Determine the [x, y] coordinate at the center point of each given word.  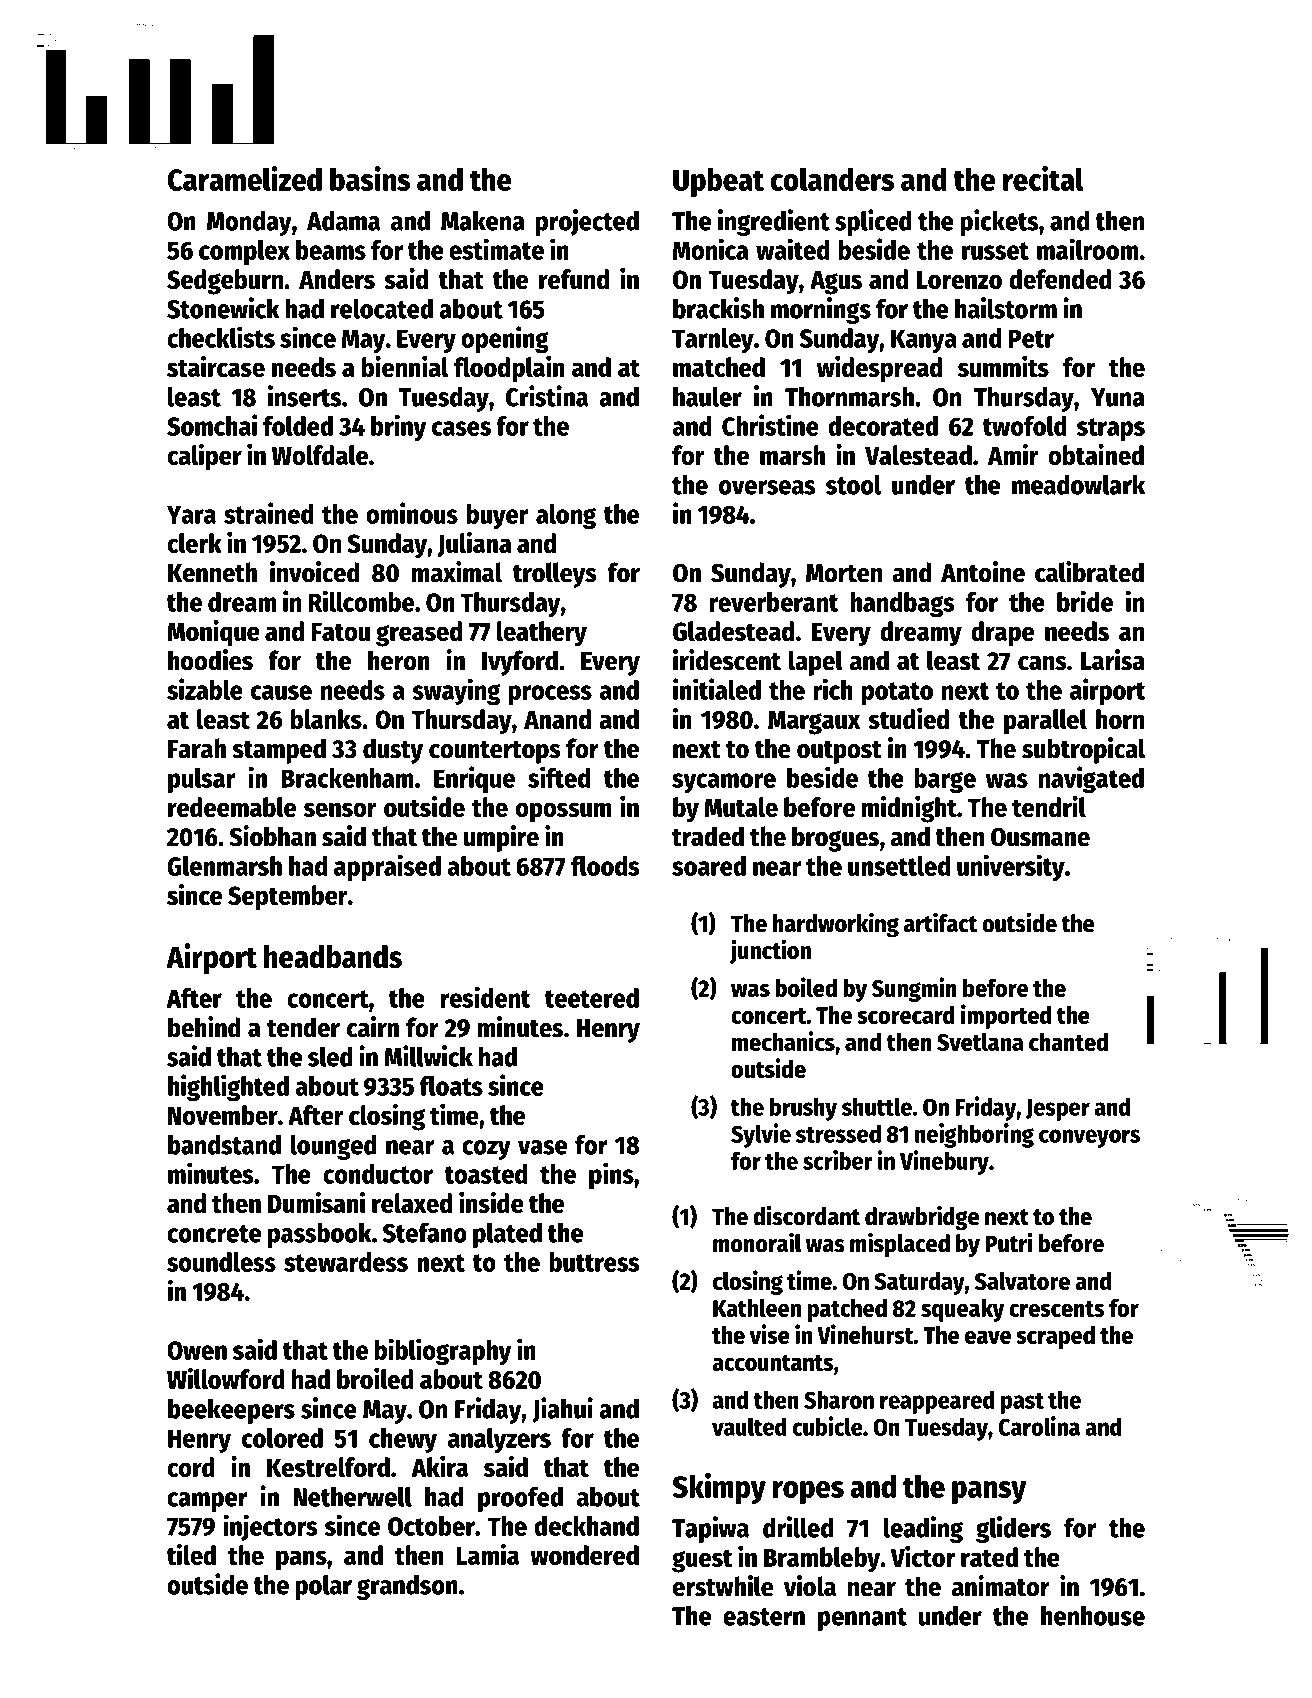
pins [611, 1175]
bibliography [443, 1351]
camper [207, 1502]
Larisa [1113, 660]
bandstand [224, 1144]
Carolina [1039, 1426]
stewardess [346, 1262]
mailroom [1087, 249]
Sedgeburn [225, 282]
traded [708, 836]
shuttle [877, 1106]
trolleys [555, 575]
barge [945, 780]
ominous [412, 513]
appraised [387, 867]
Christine [770, 425]
